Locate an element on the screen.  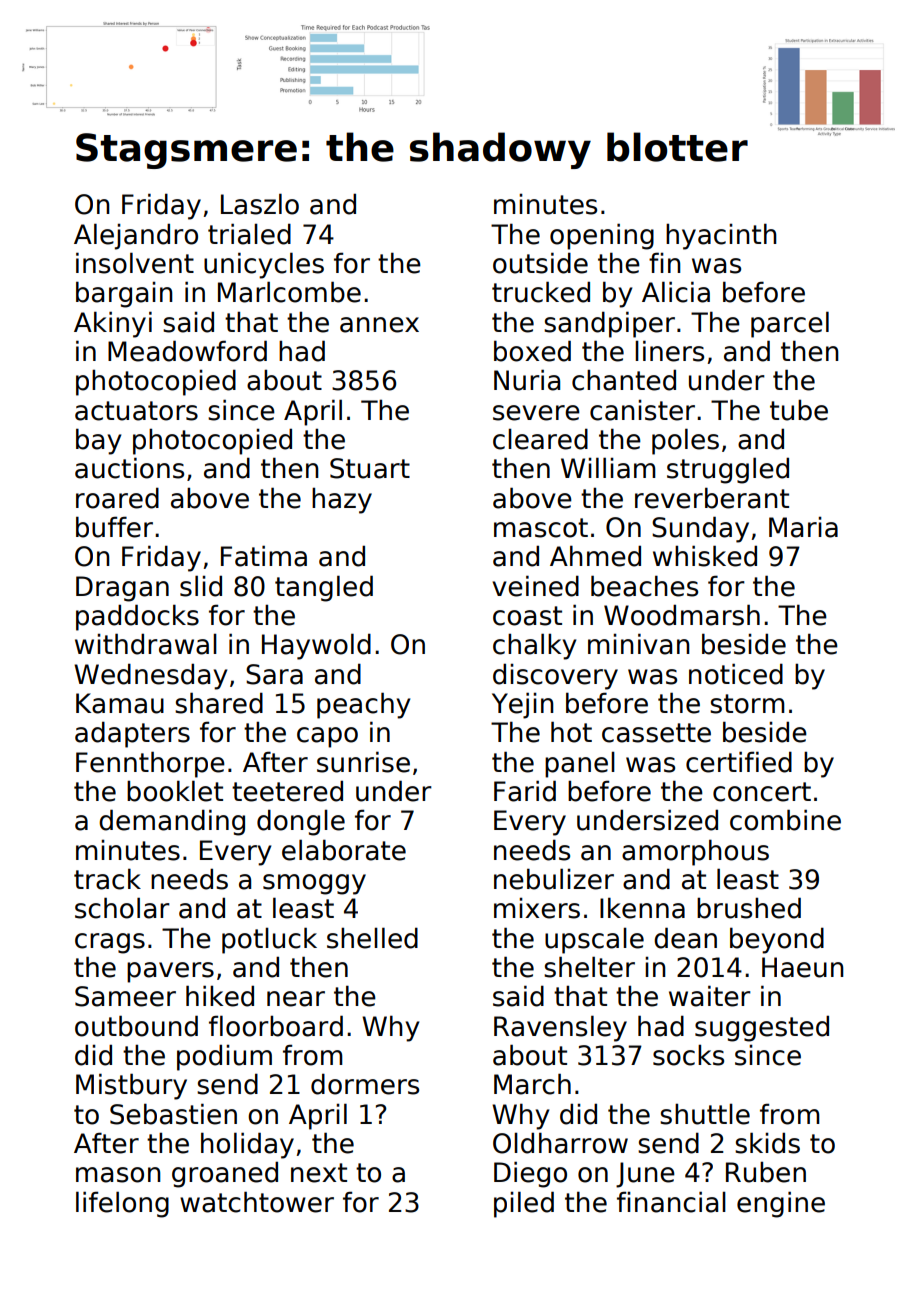
tangled is located at coordinates (324, 588).
